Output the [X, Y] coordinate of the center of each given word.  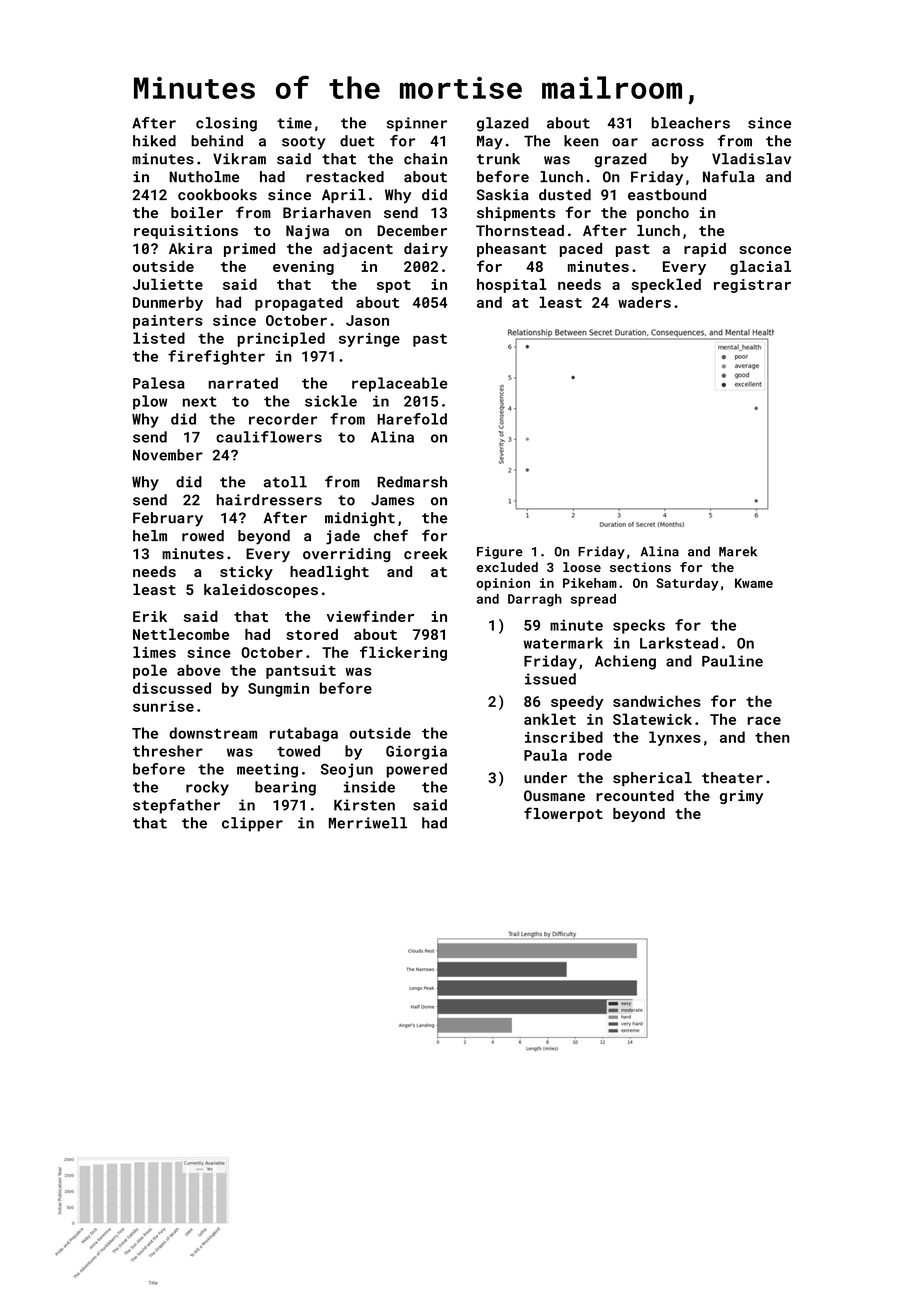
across [678, 142]
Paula [545, 755]
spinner [416, 124]
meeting [267, 770]
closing [226, 124]
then [772, 737]
